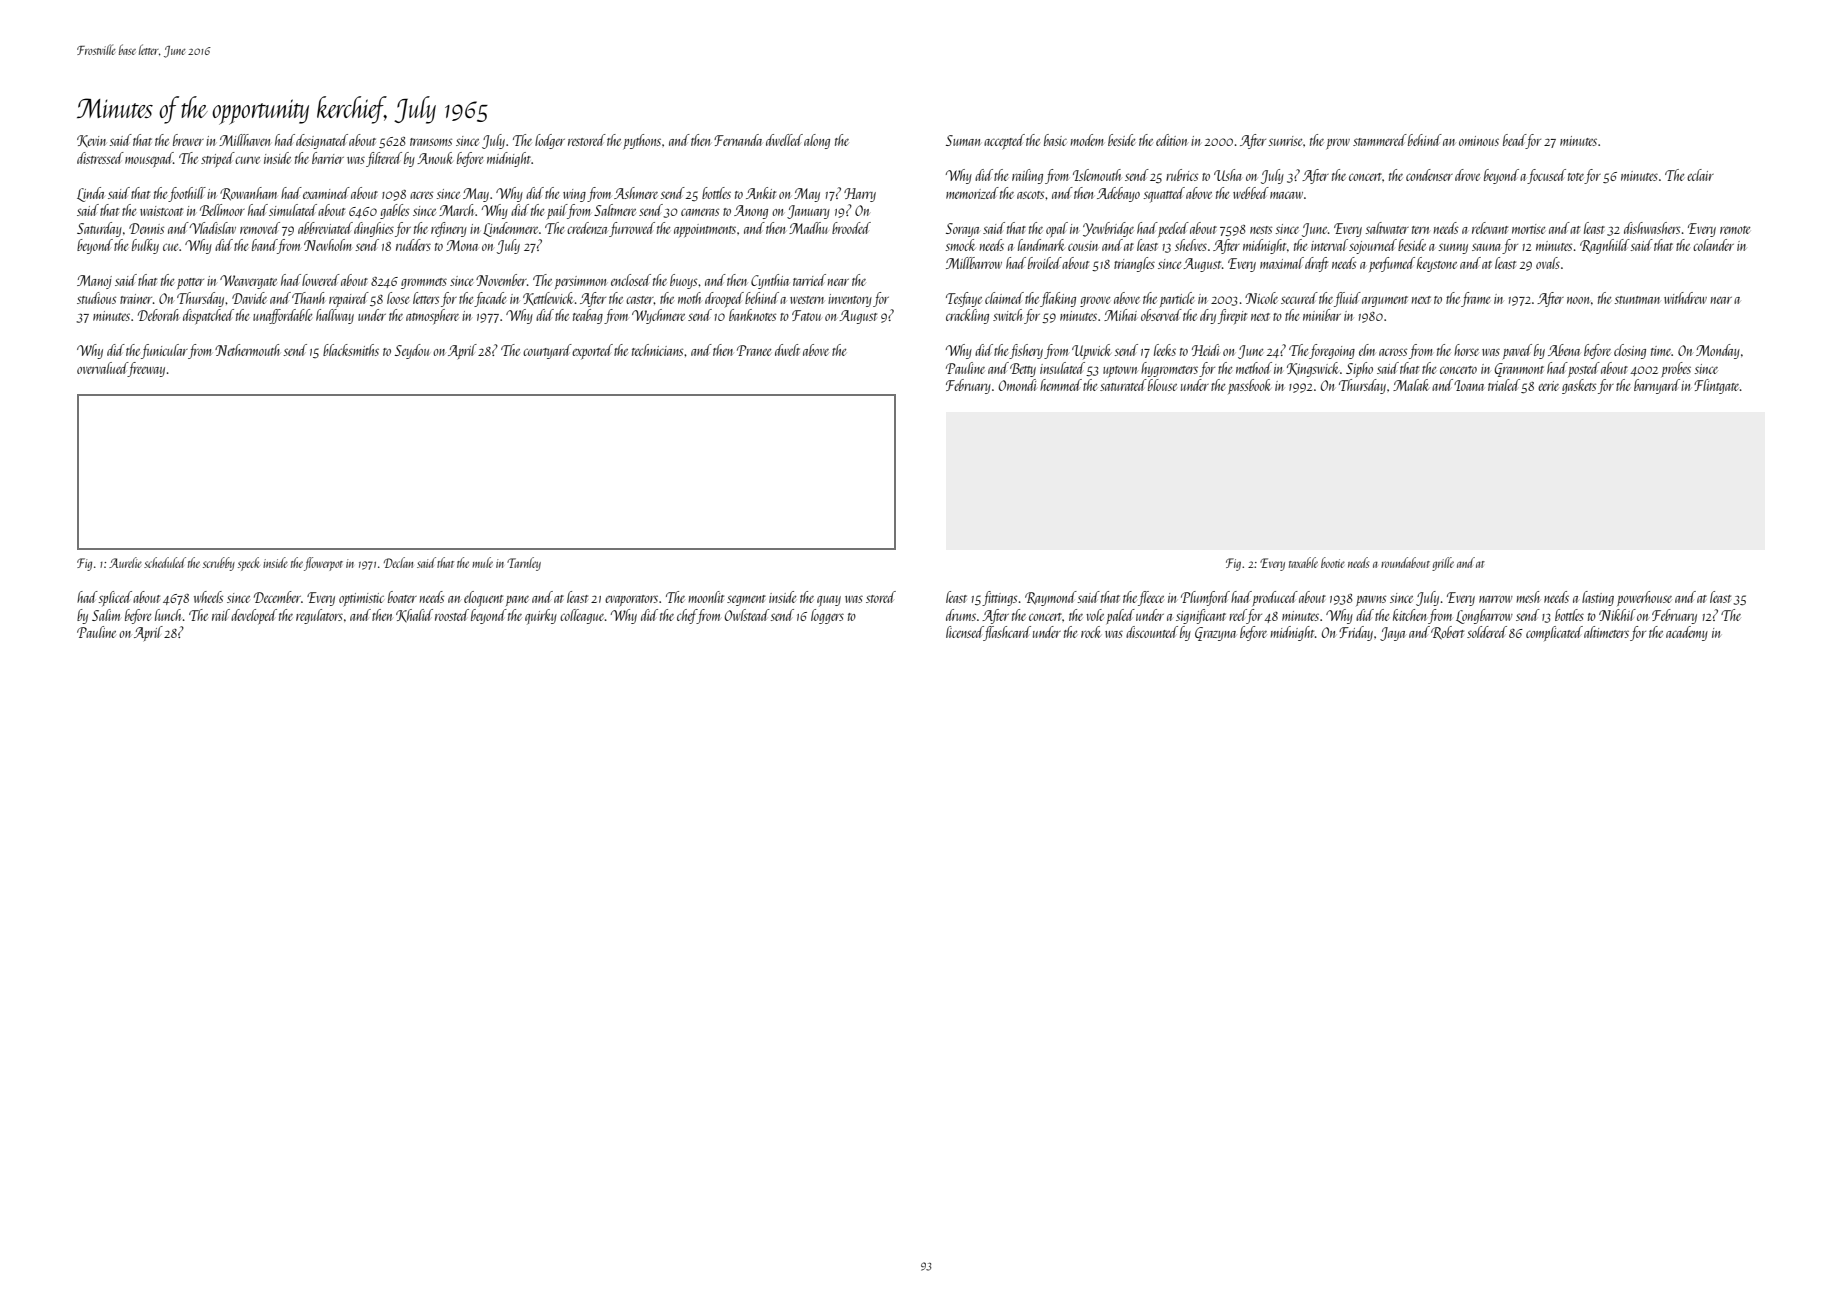  I want to click on Linda, so click(90, 194).
